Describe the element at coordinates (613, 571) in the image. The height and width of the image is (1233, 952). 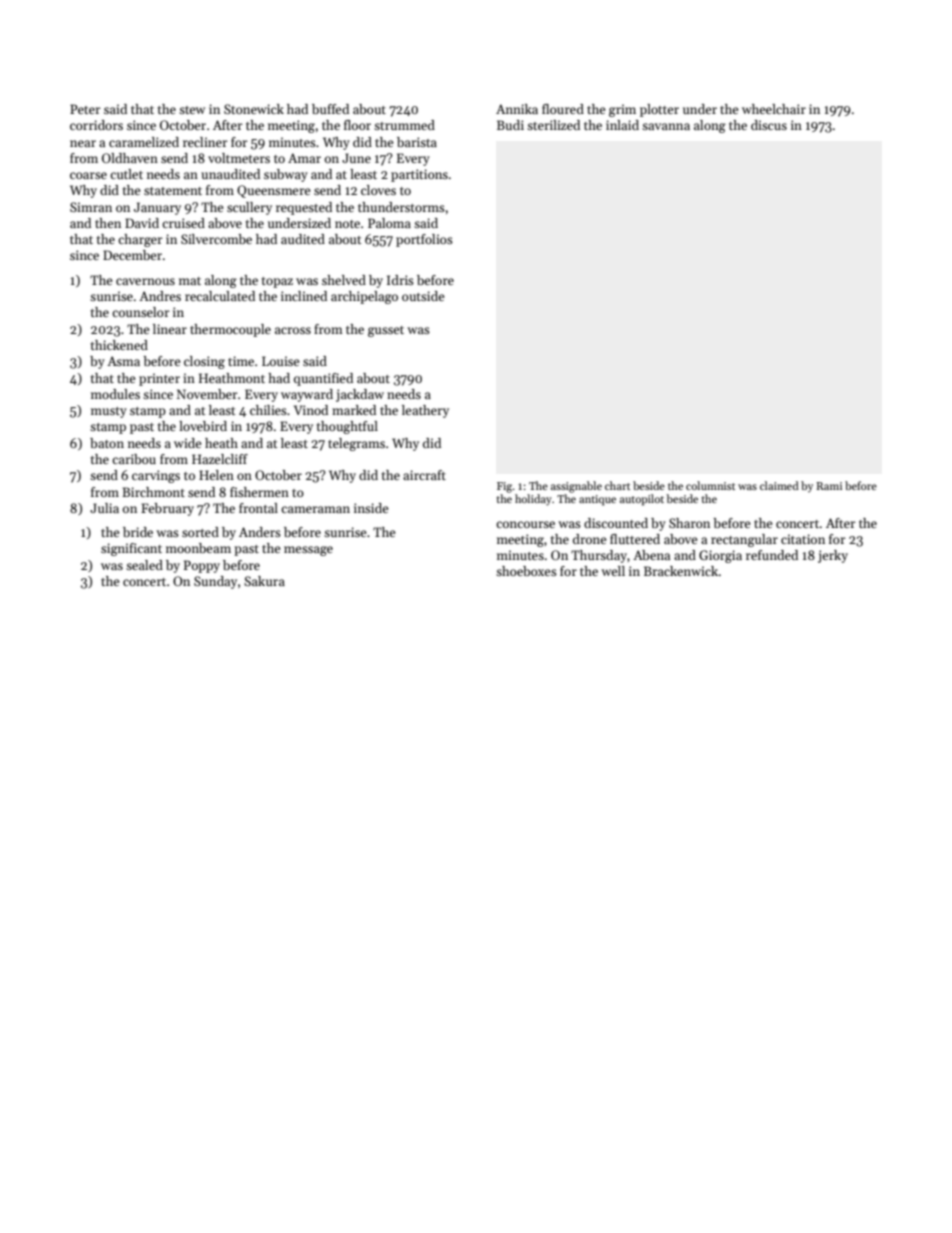
I see `well` at that location.
